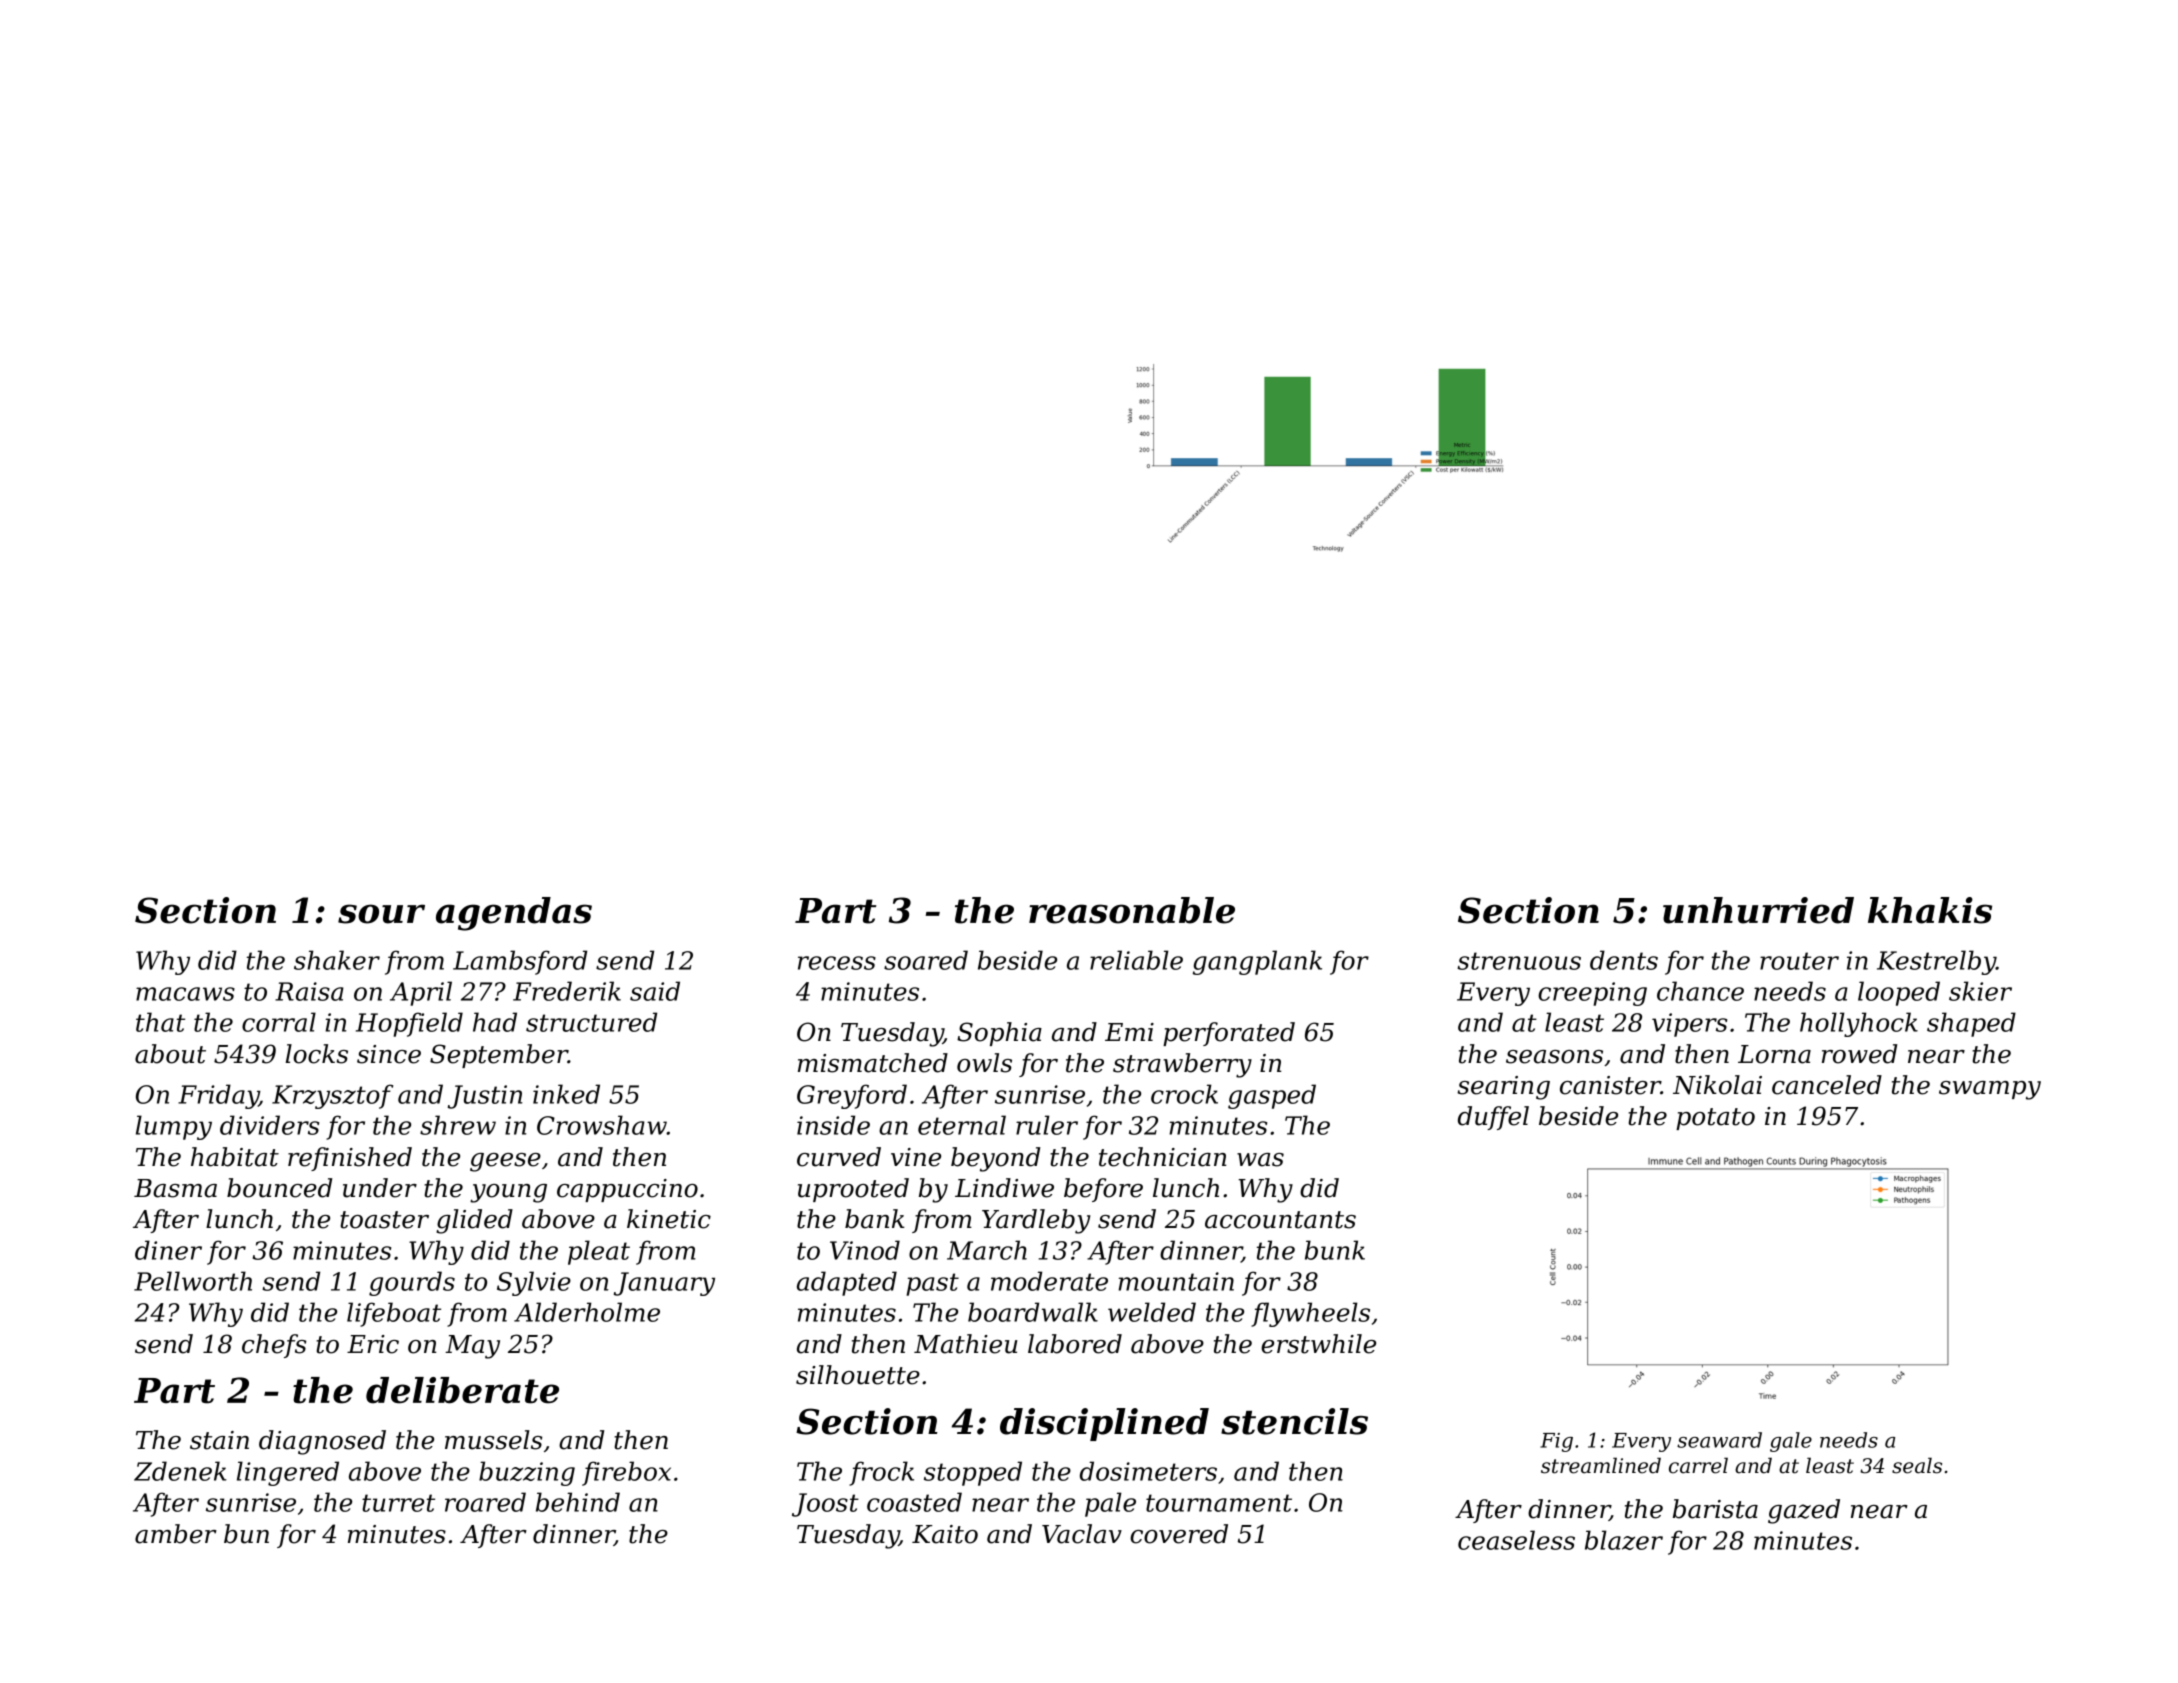  Describe the element at coordinates (1132, 910) in the screenshot. I see `reasonable` at that location.
